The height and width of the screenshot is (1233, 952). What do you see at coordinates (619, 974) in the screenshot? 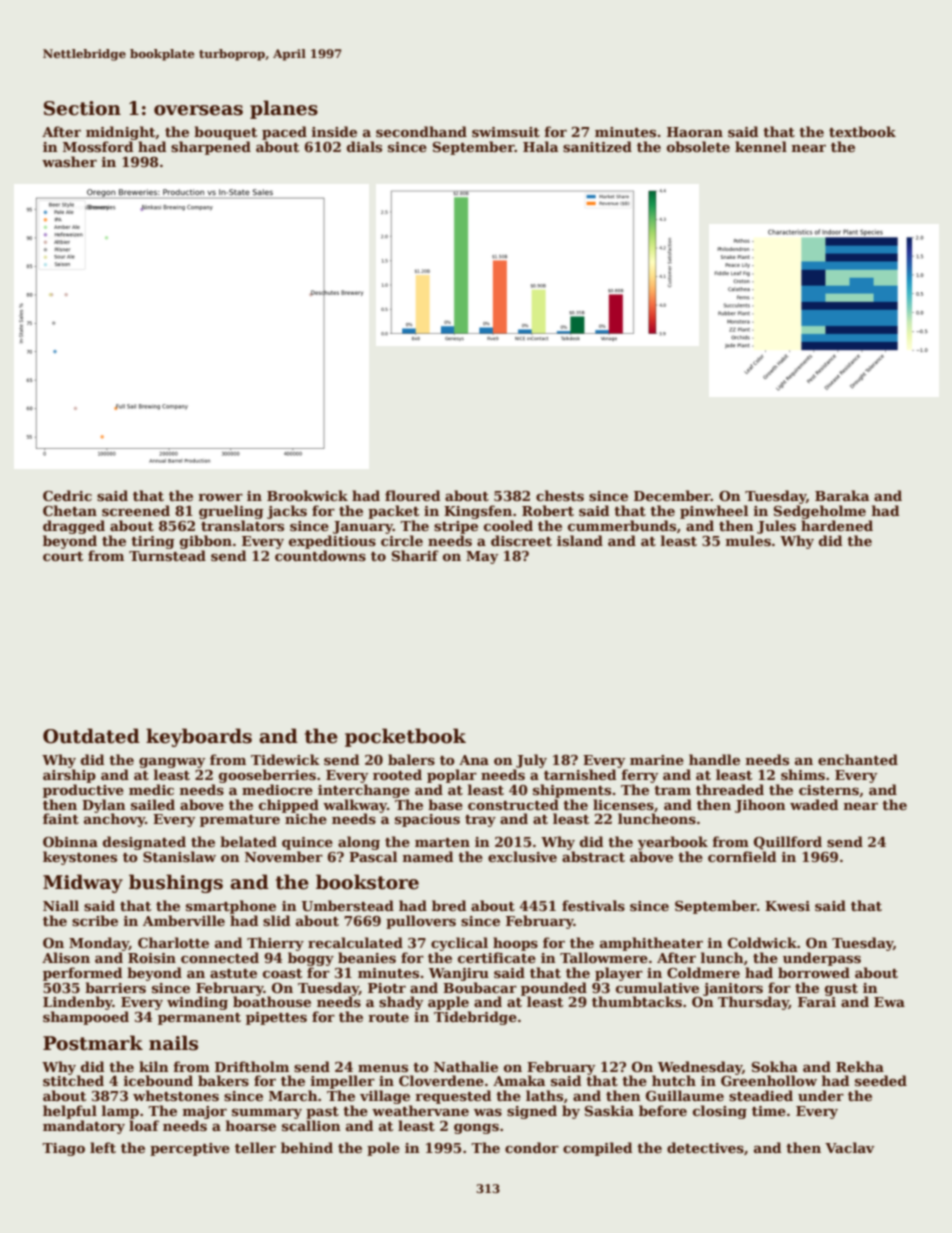
I see `player` at bounding box center [619, 974].
